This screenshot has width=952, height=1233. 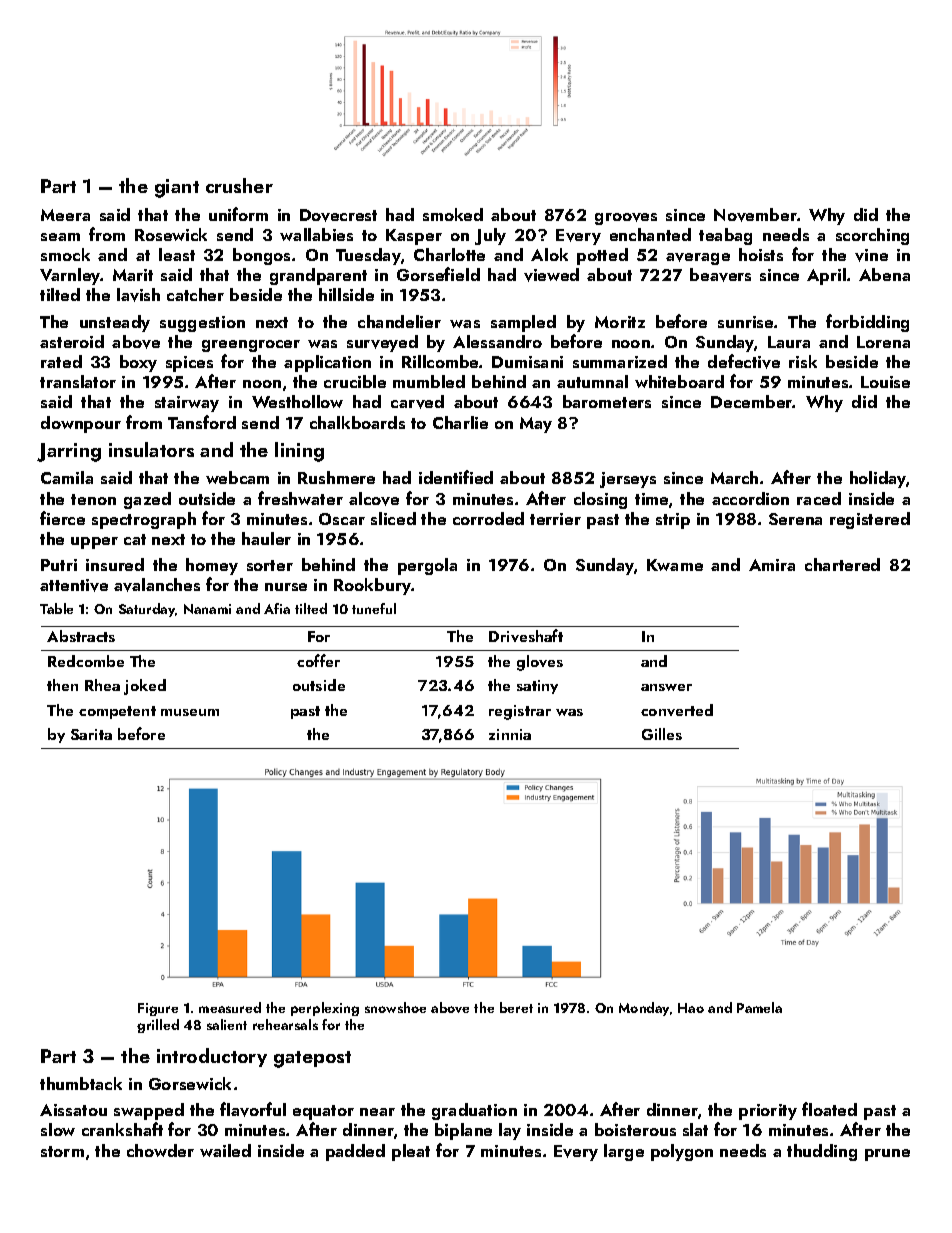 What do you see at coordinates (867, 323) in the screenshot?
I see `forbidding` at bounding box center [867, 323].
